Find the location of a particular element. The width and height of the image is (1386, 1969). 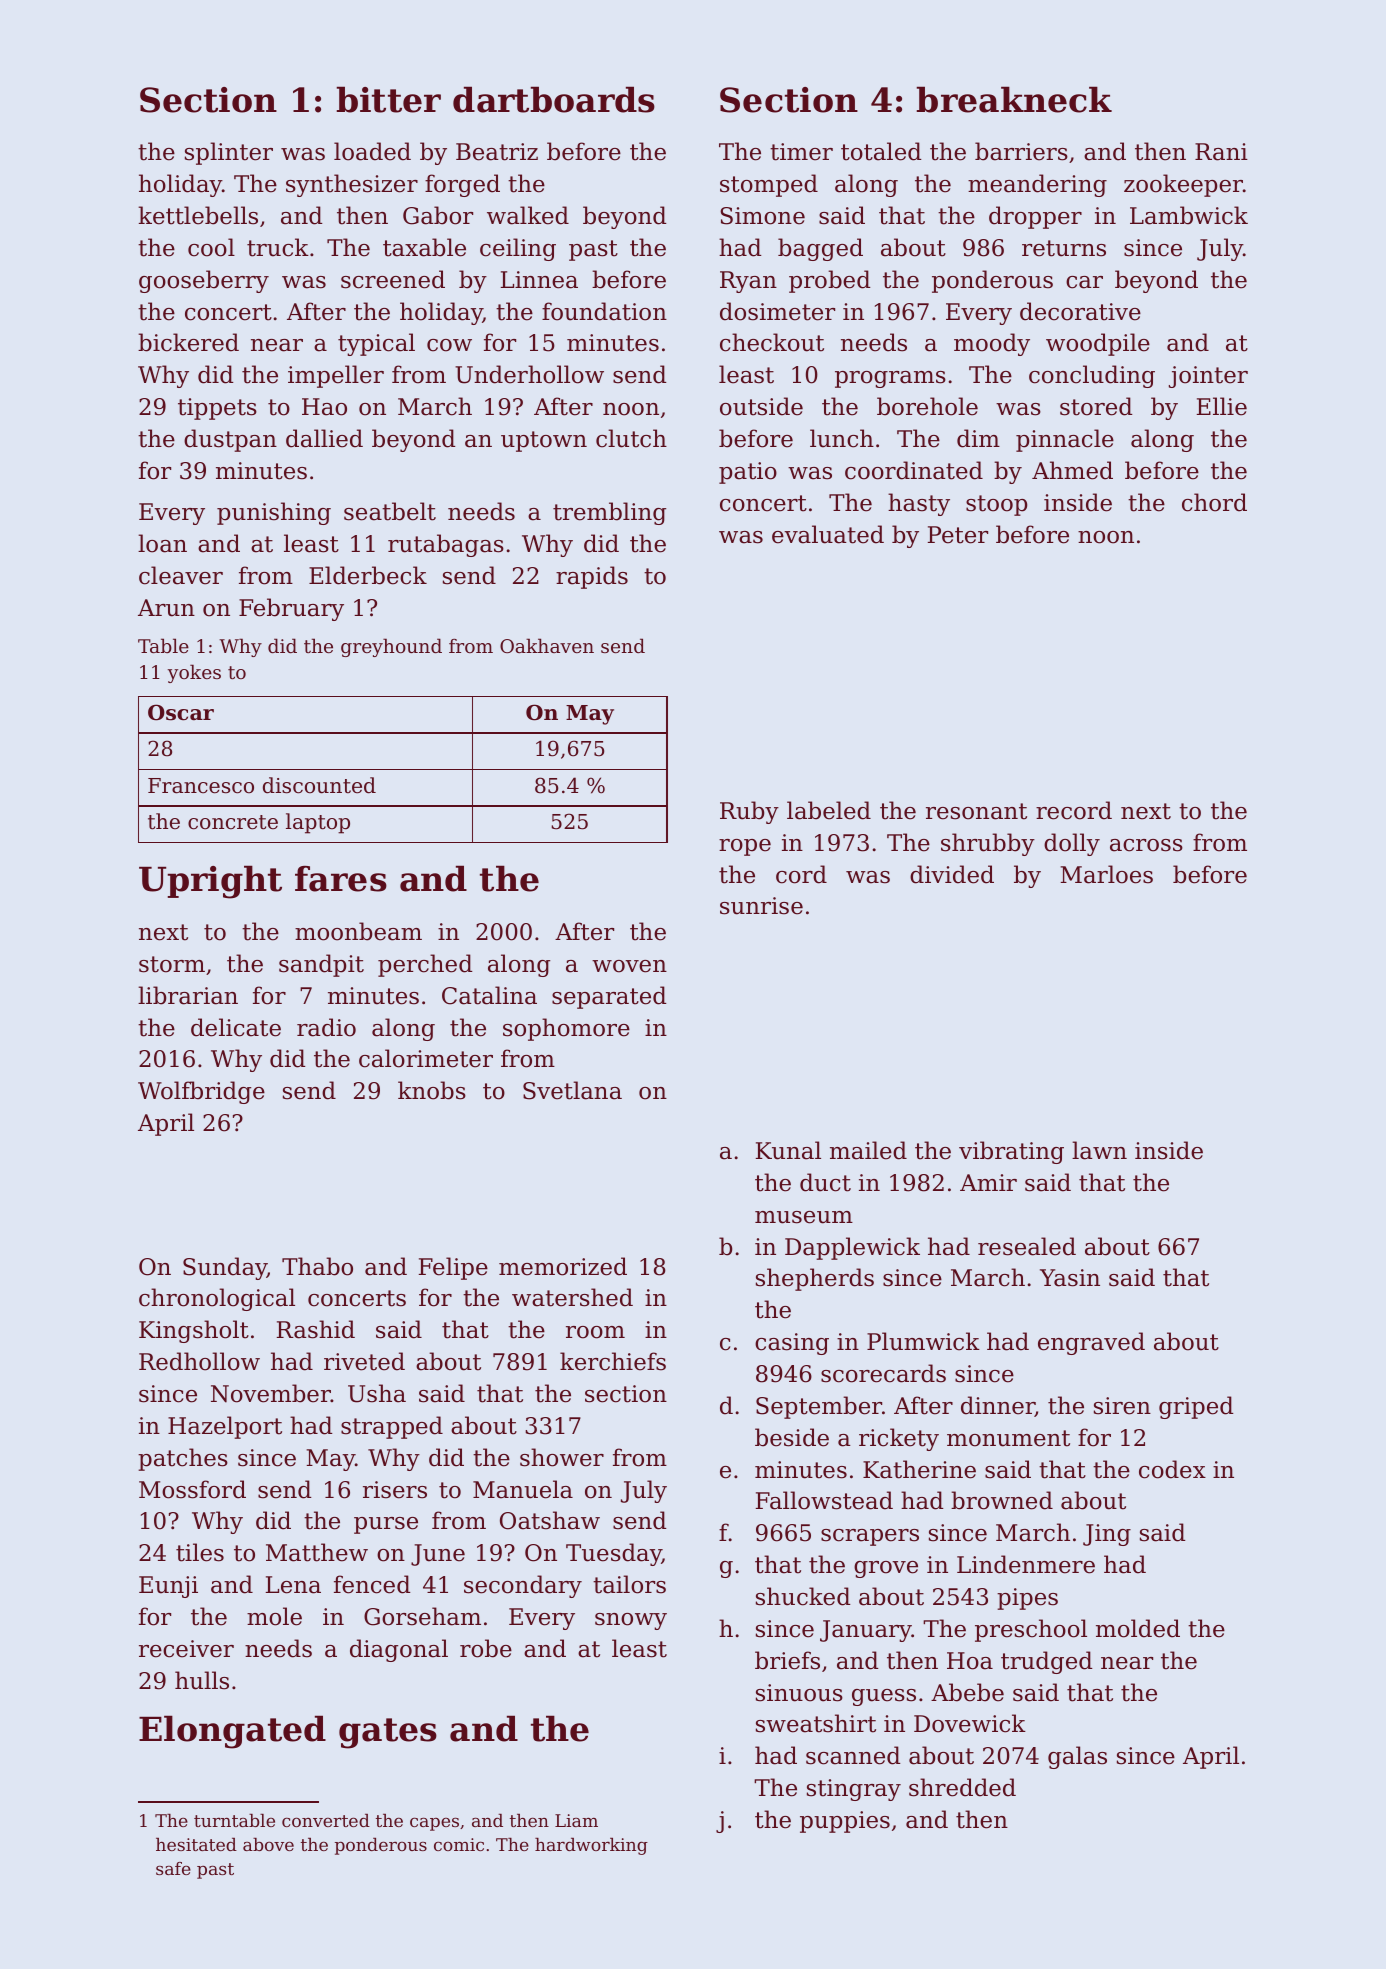

loaded is located at coordinates (372, 151).
